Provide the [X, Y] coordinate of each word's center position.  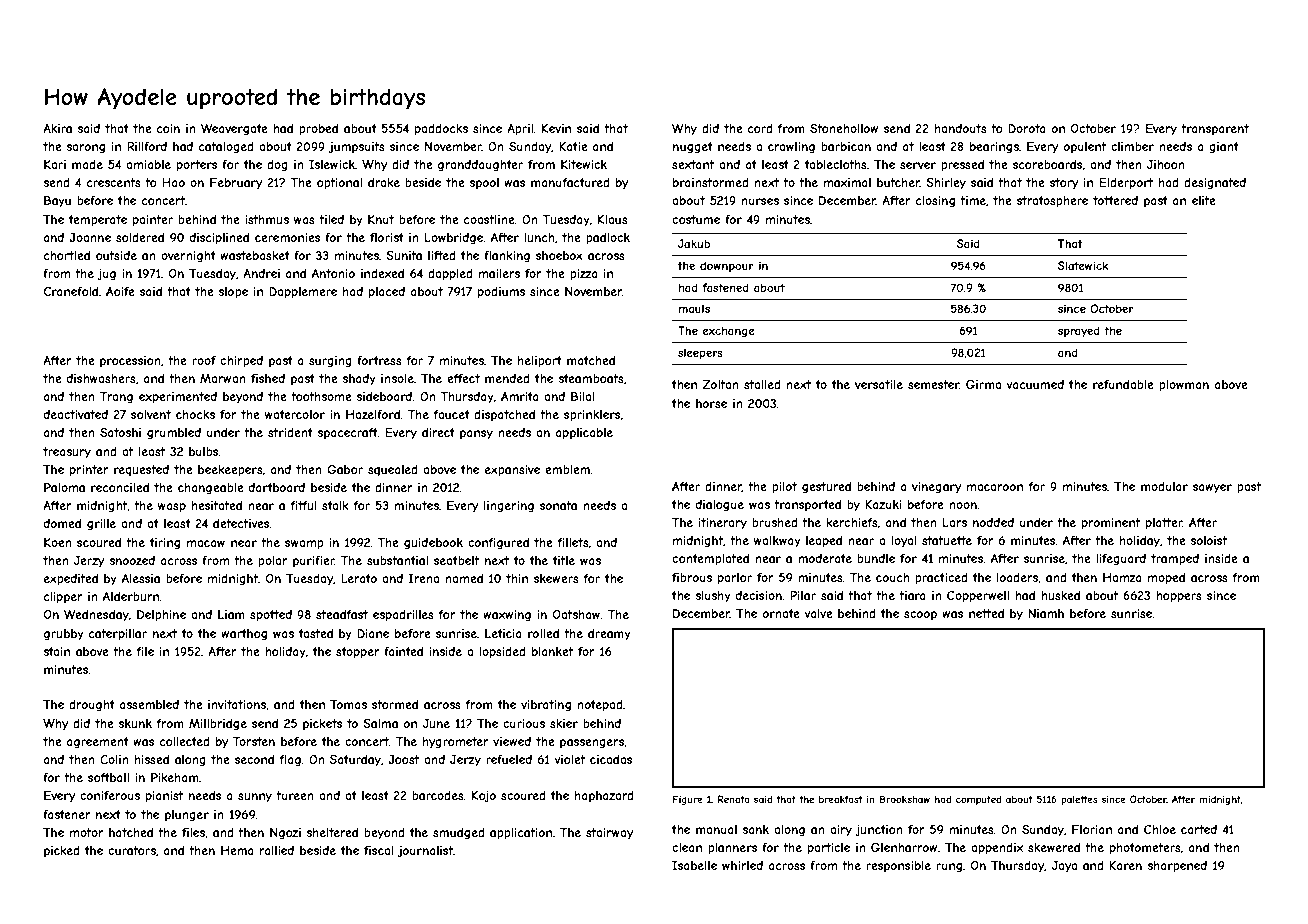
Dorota [1027, 128]
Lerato [359, 578]
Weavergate [234, 130]
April [520, 130]
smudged [459, 834]
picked [62, 852]
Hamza [1122, 577]
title [564, 560]
